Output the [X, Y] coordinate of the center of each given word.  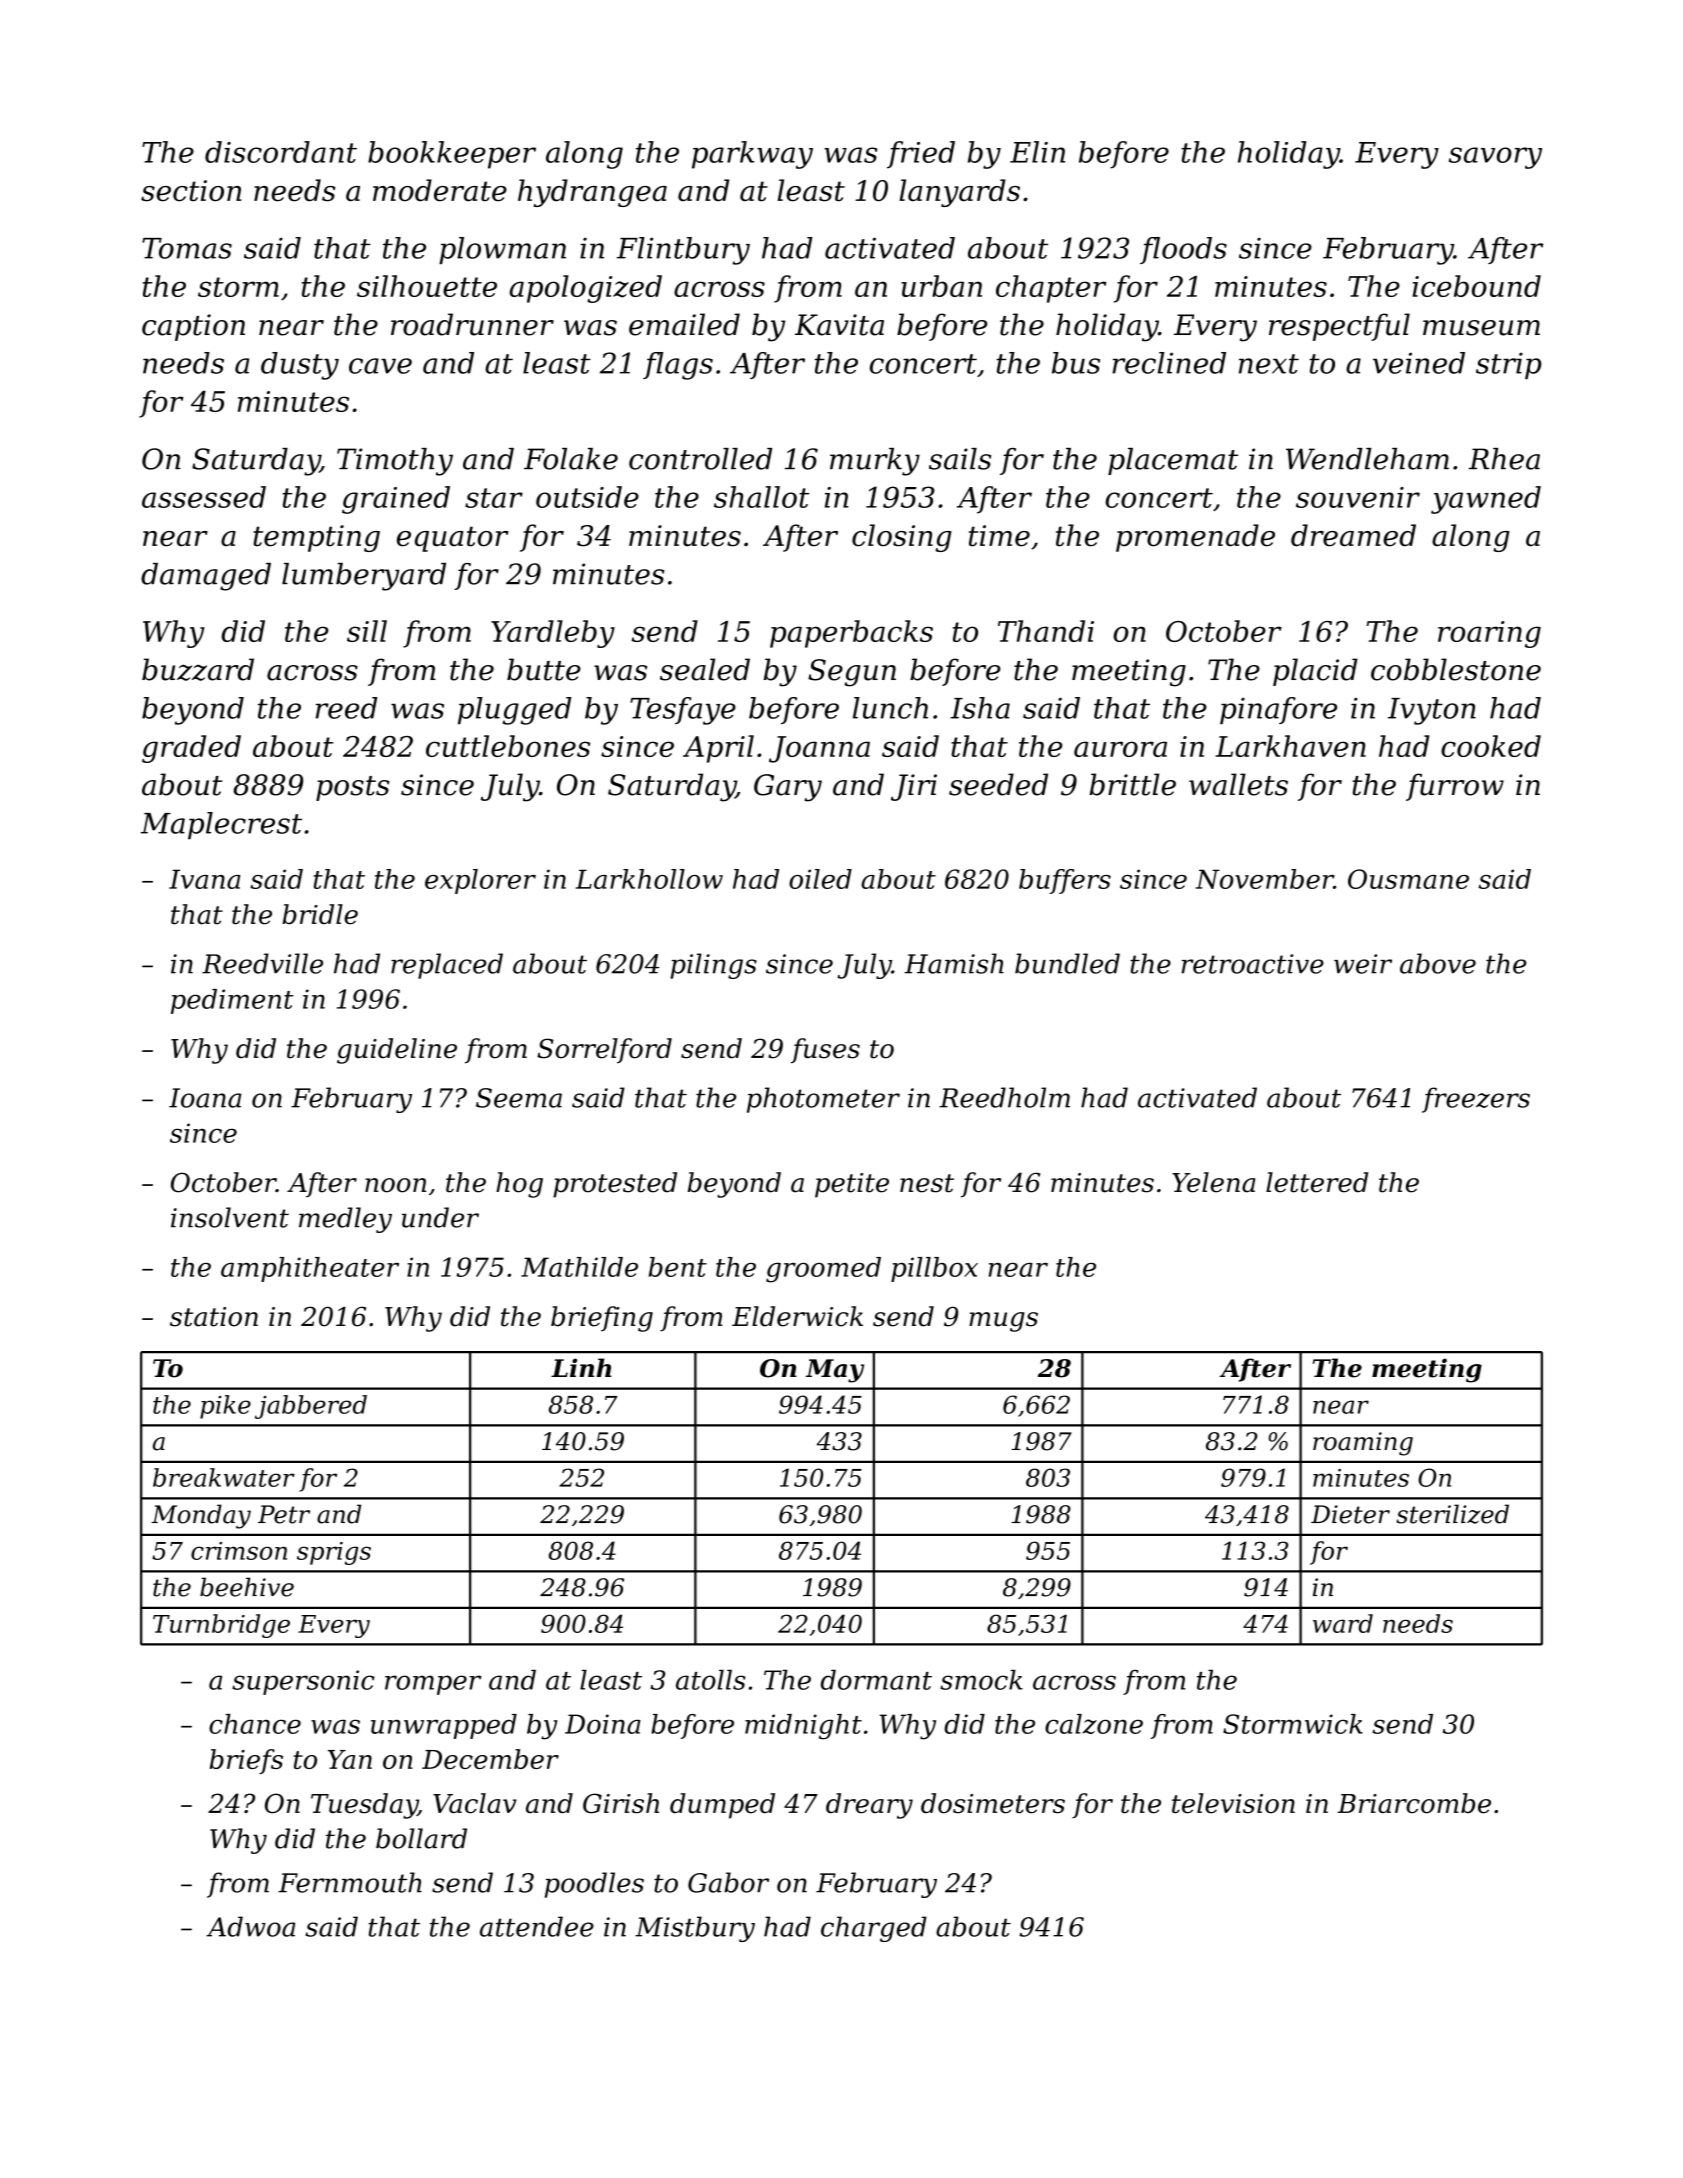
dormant [876, 1680]
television [1233, 1803]
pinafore [1278, 711]
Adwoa [250, 1926]
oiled [820, 879]
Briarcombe [1414, 1803]
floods [1183, 250]
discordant [281, 152]
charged [874, 1929]
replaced [447, 966]
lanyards [959, 193]
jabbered [311, 1407]
